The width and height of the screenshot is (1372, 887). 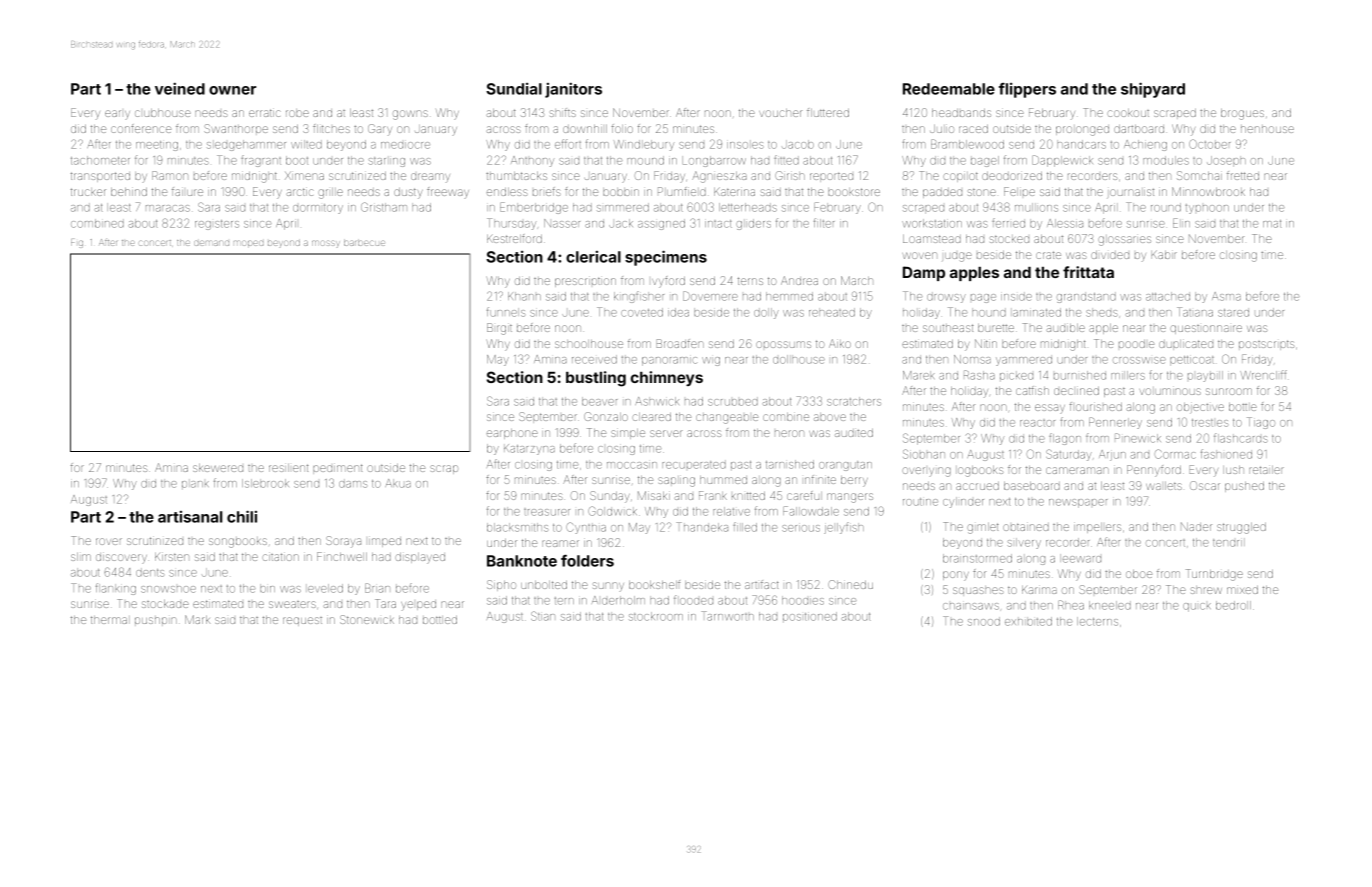 What do you see at coordinates (77, 243) in the screenshot?
I see `Fig` at bounding box center [77, 243].
